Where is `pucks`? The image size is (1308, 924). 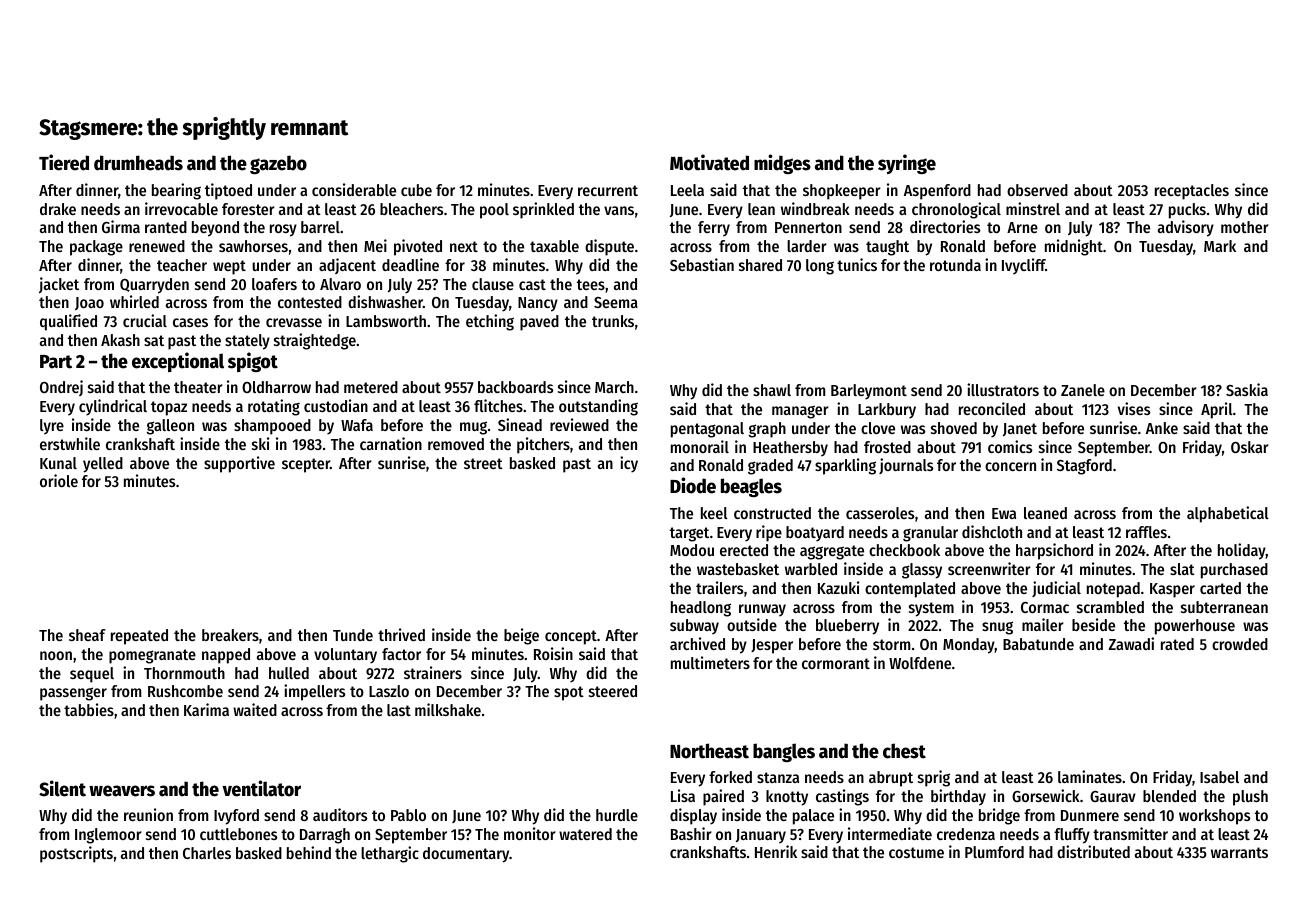
pucks is located at coordinates (1187, 211).
